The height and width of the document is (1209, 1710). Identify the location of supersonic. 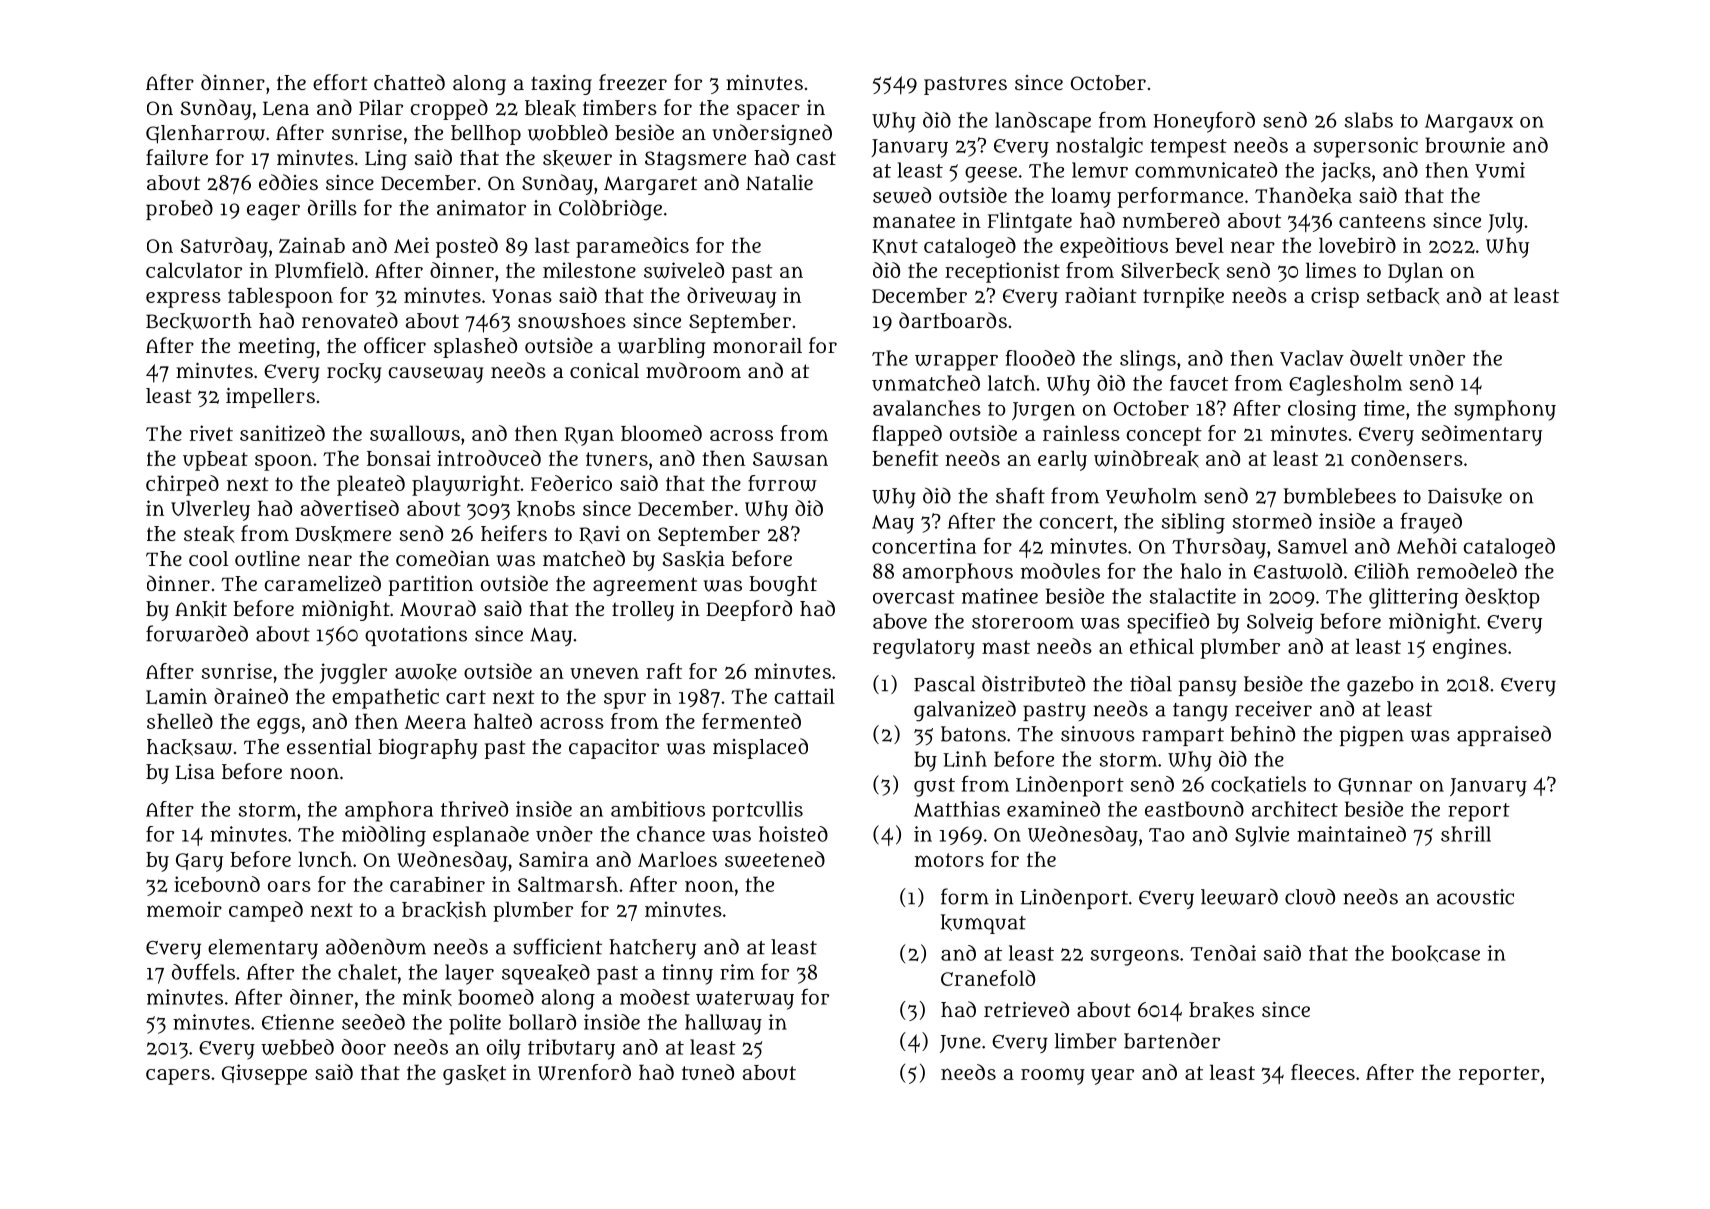
(1366, 147).
